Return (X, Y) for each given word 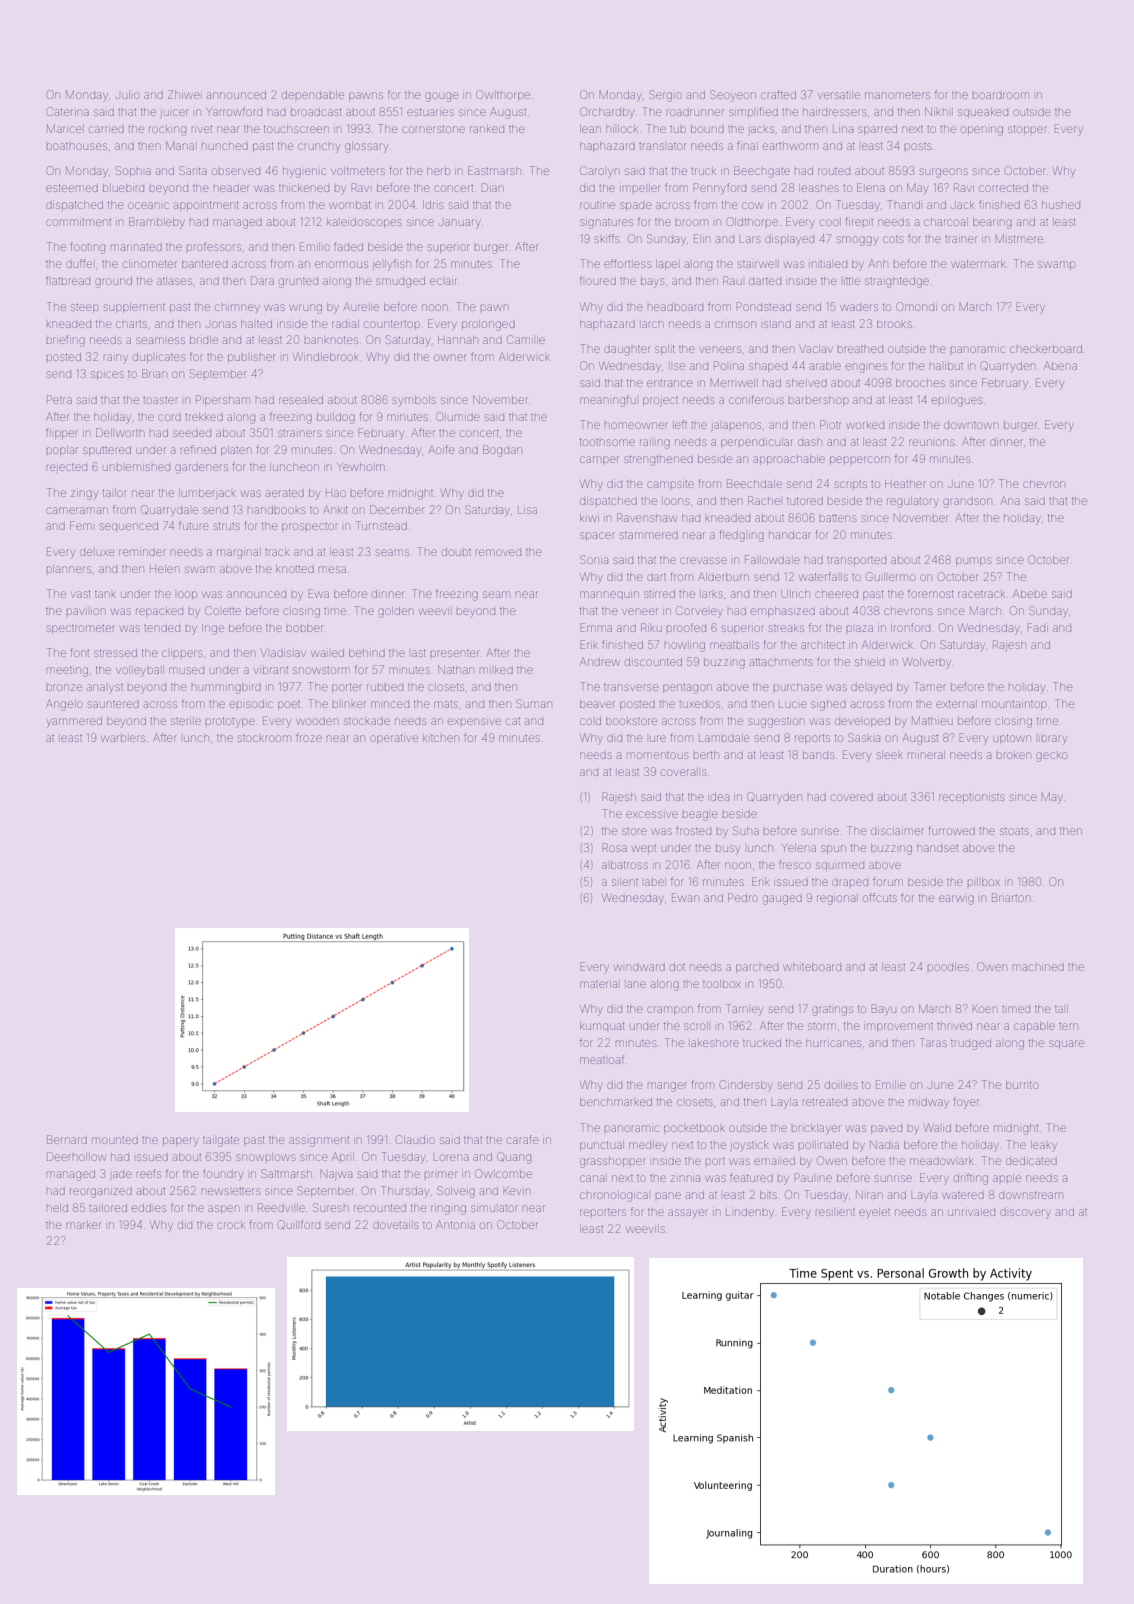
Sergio (665, 96)
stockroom (264, 738)
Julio (127, 95)
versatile (839, 95)
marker (83, 1225)
